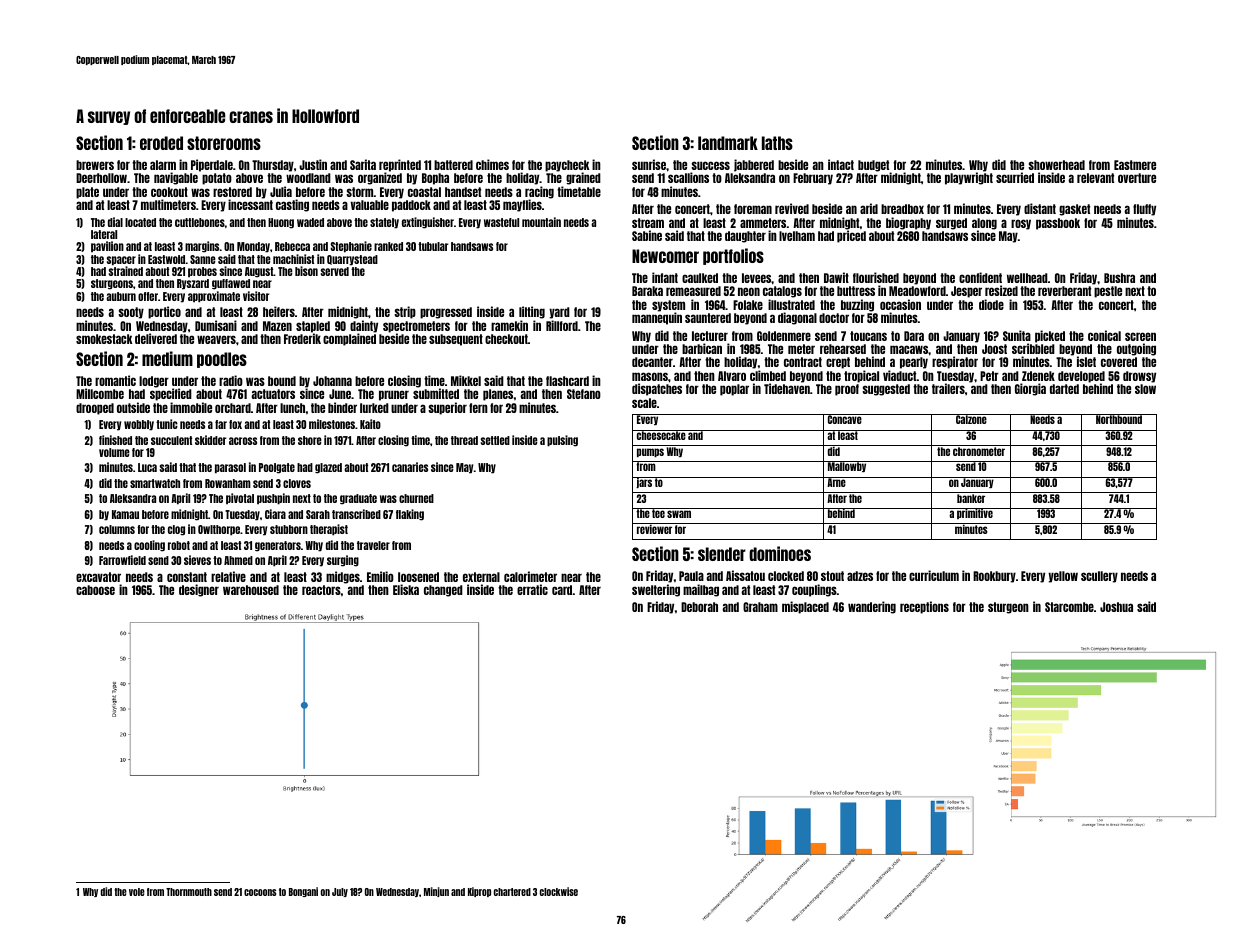 The width and height of the image is (1233, 952). I want to click on trailers, so click(948, 388).
